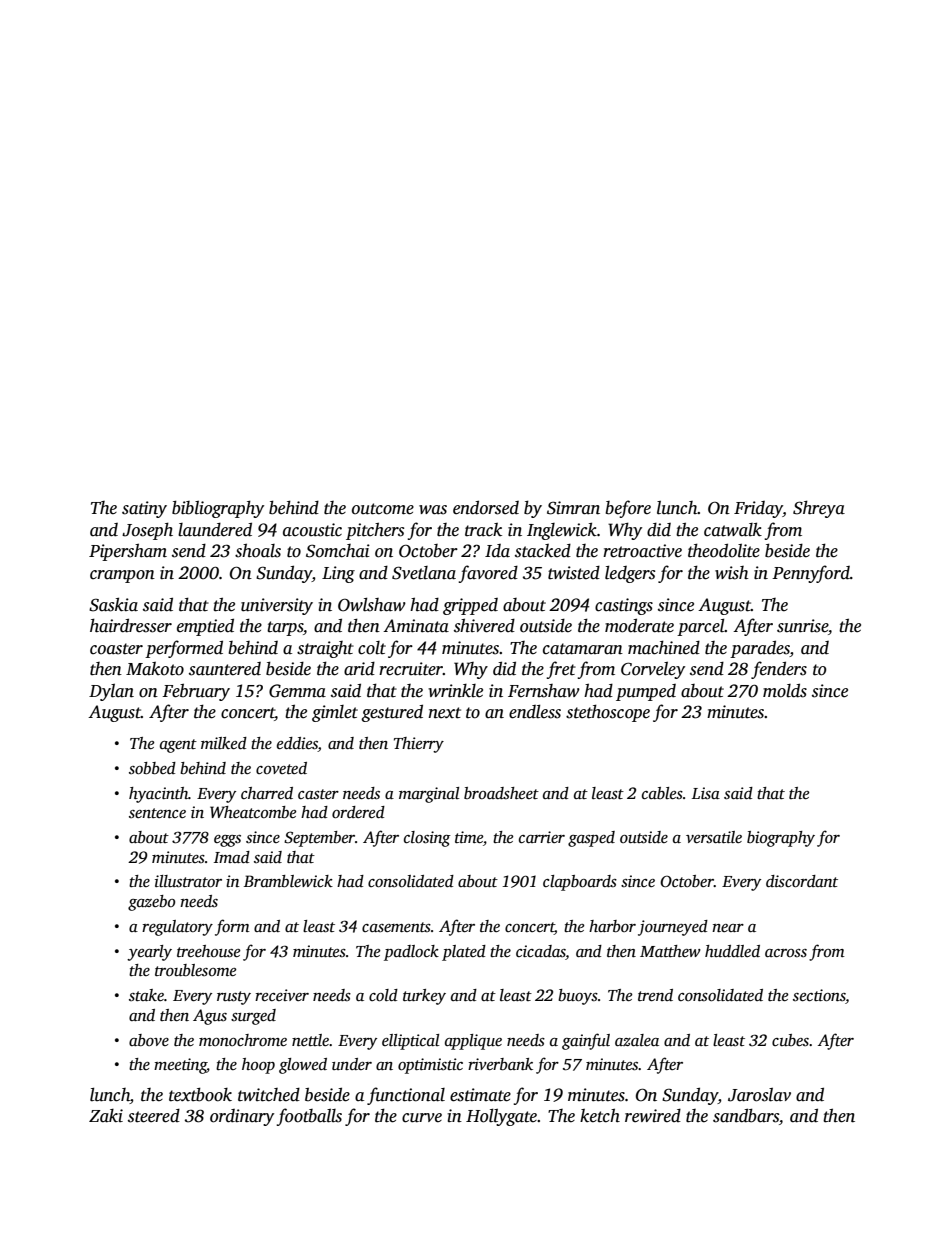  Describe the element at coordinates (178, 746) in the image. I see `agent` at that location.
